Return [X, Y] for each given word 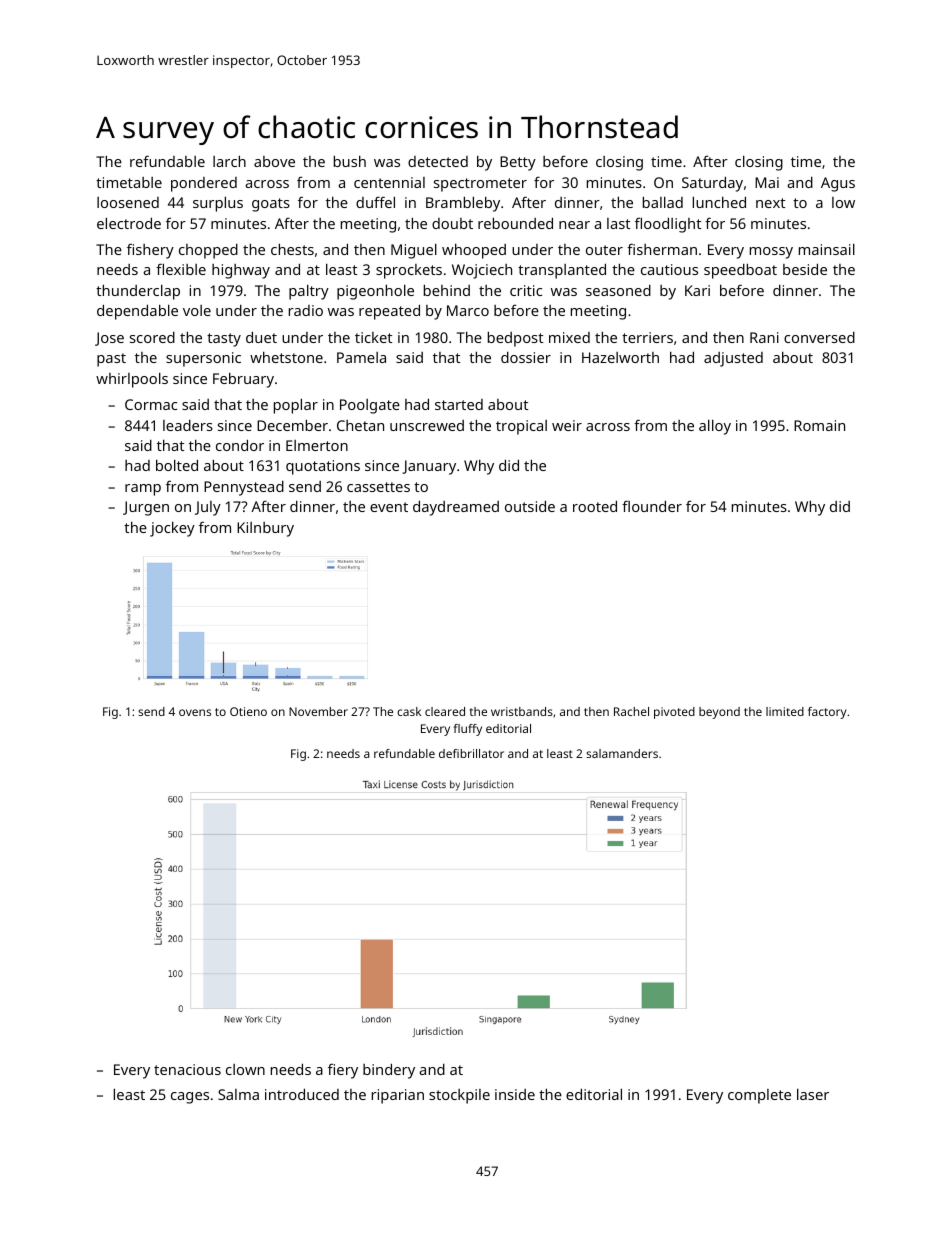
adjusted [733, 359]
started [459, 404]
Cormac [151, 404]
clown [245, 1069]
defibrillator [471, 753]
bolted [177, 465]
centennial [389, 182]
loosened [128, 202]
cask [409, 711]
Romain [819, 425]
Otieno [248, 711]
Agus [838, 184]
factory [827, 713]
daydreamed [456, 508]
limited [785, 711]
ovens [195, 712]
